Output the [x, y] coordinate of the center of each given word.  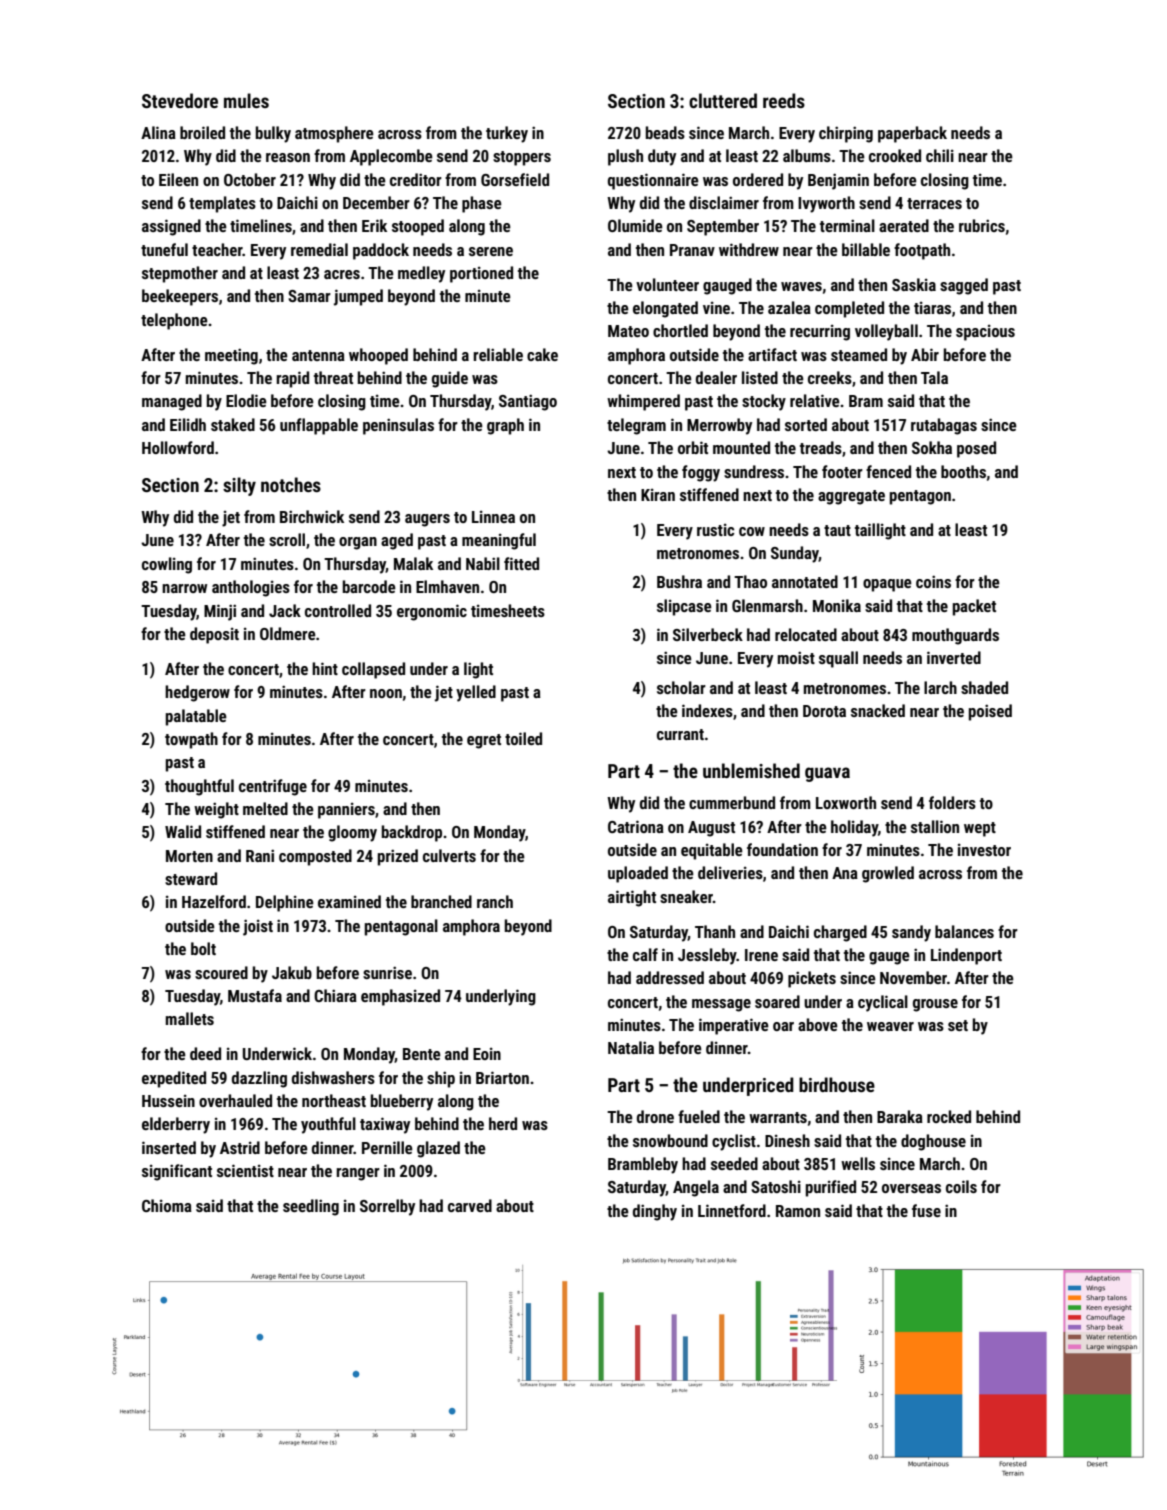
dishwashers [333, 1077]
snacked [878, 710]
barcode [369, 586]
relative [815, 400]
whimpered [643, 402]
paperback [912, 134]
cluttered [723, 100]
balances [964, 931]
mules [246, 100]
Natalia [631, 1047]
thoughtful [199, 787]
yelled [476, 693]
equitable [712, 851]
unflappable [319, 426]
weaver [890, 1026]
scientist [245, 1170]
